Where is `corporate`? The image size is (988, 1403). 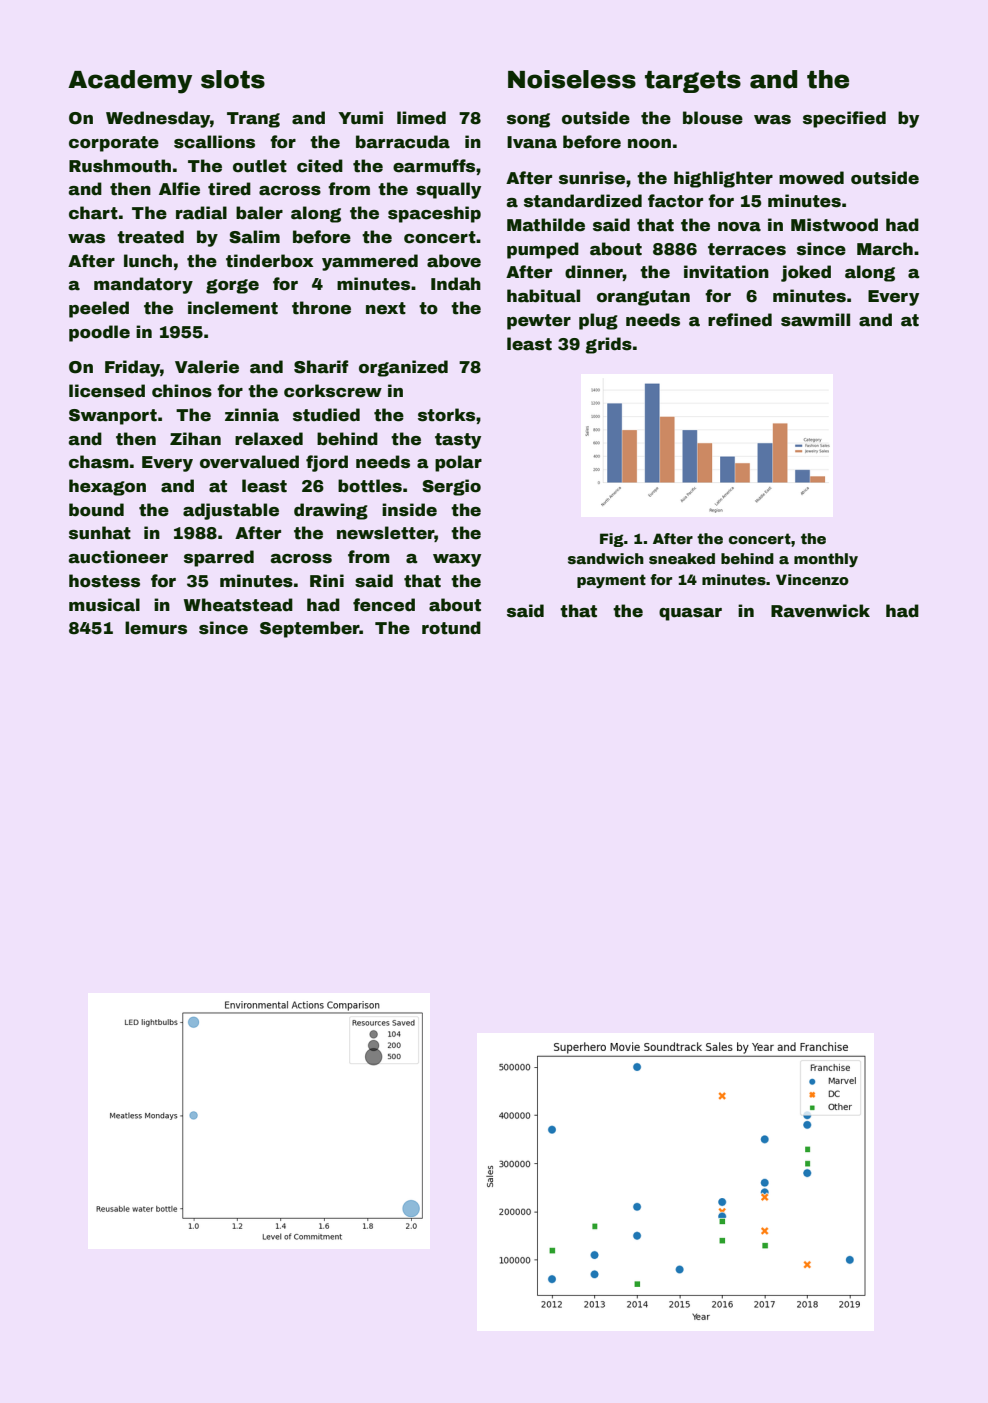 corporate is located at coordinates (114, 144).
